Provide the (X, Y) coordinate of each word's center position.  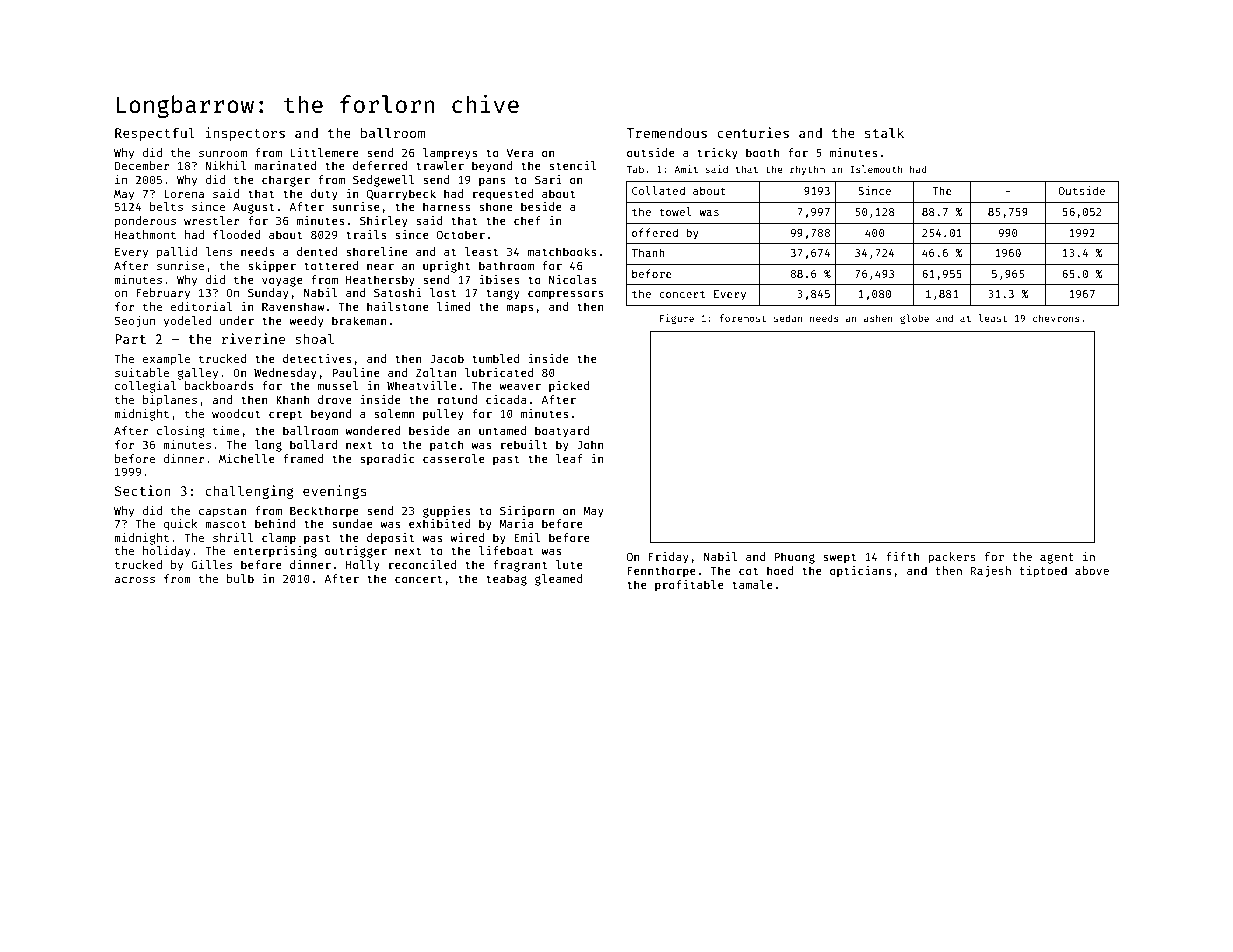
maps (520, 308)
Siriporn (527, 511)
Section (143, 490)
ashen (878, 318)
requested (503, 195)
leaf (569, 458)
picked (569, 386)
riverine (253, 338)
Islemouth (876, 169)
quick (181, 525)
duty (324, 195)
